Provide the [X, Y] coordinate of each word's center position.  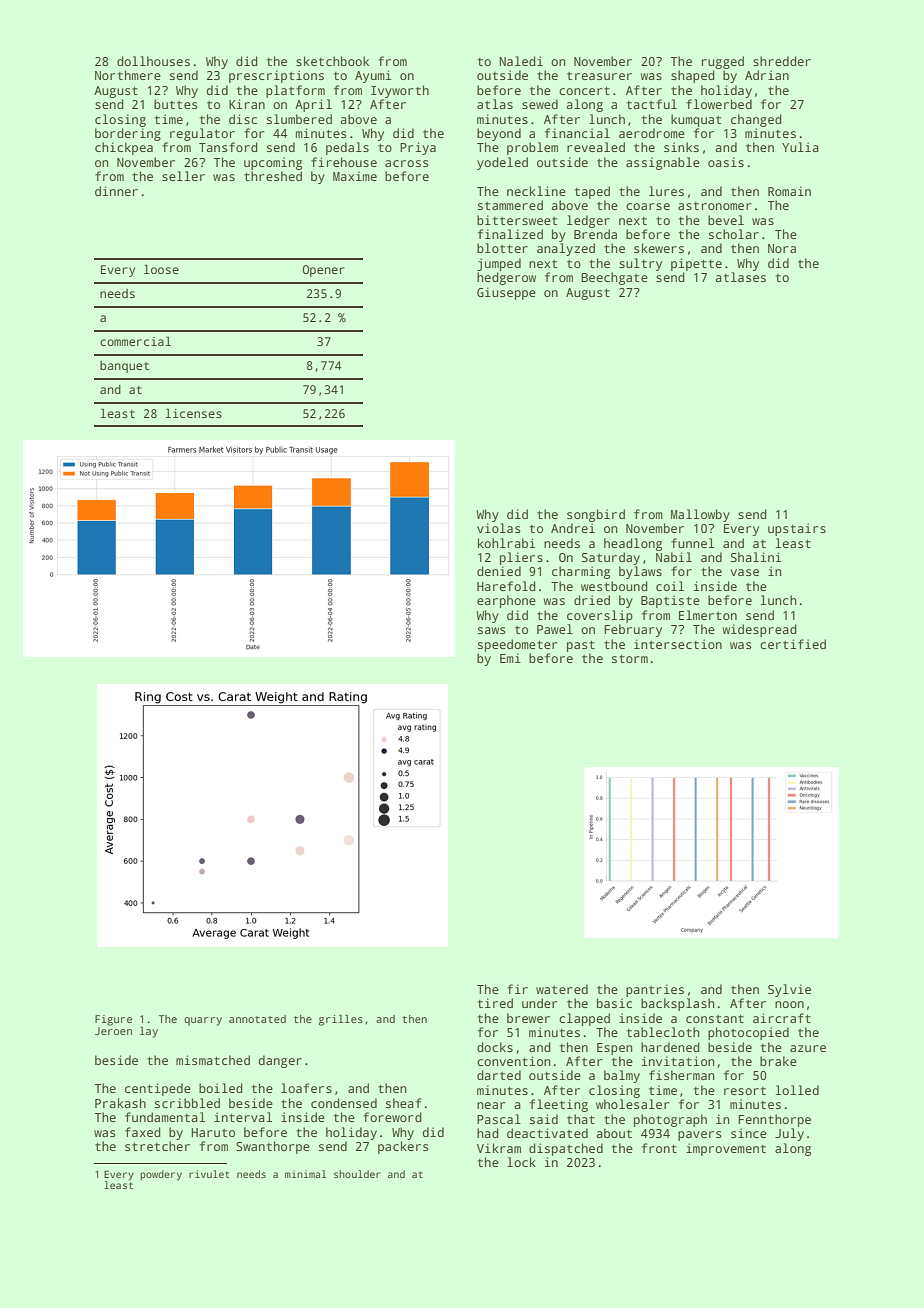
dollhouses [153, 61]
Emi [510, 658]
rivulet [209, 1174]
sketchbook [332, 61]
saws [492, 630]
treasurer [599, 76]
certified [793, 644]
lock [521, 1162]
